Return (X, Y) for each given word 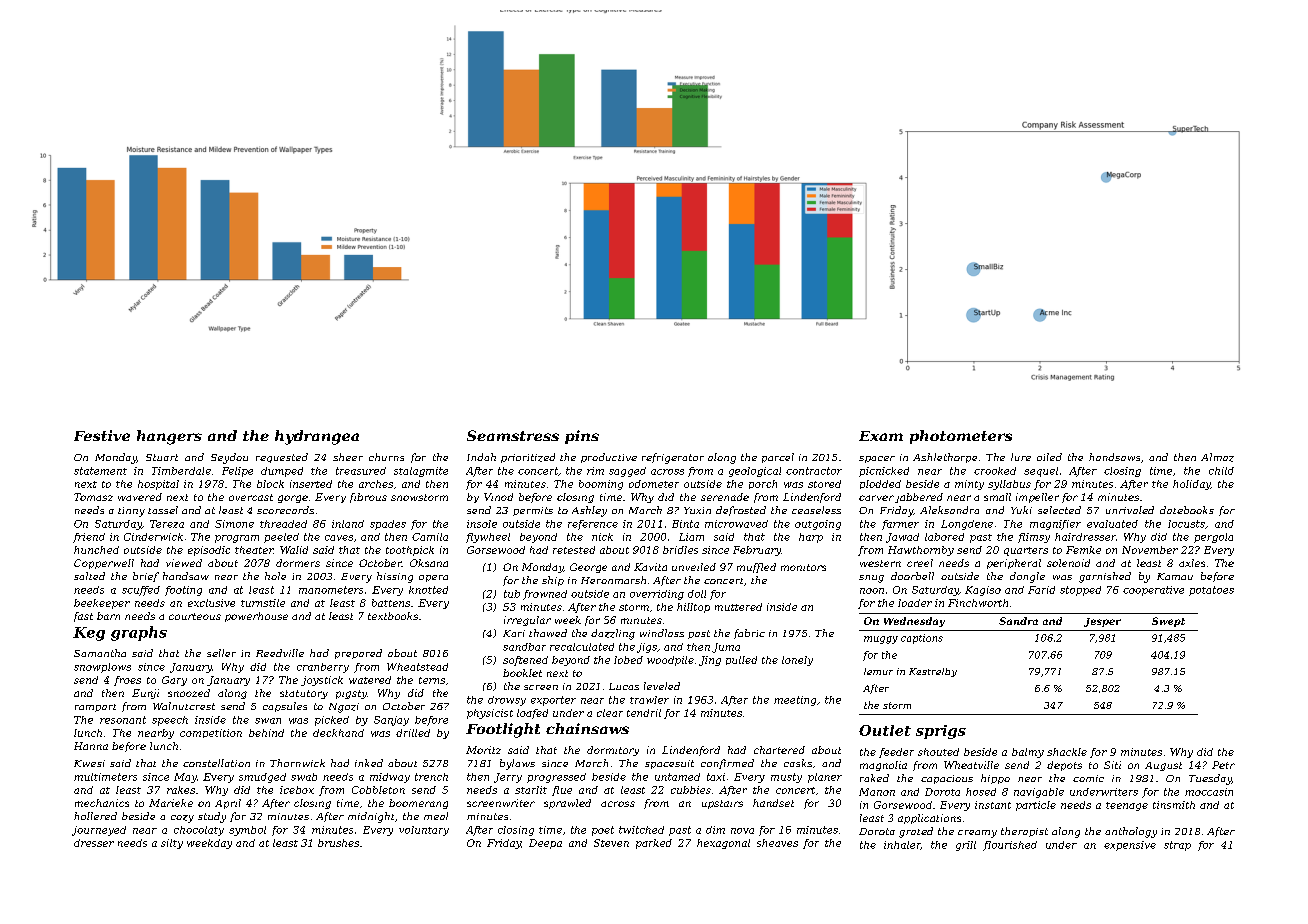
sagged (627, 472)
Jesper (1102, 622)
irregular (527, 621)
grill (966, 846)
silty (172, 844)
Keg (89, 634)
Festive (102, 435)
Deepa (545, 844)
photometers (961, 437)
